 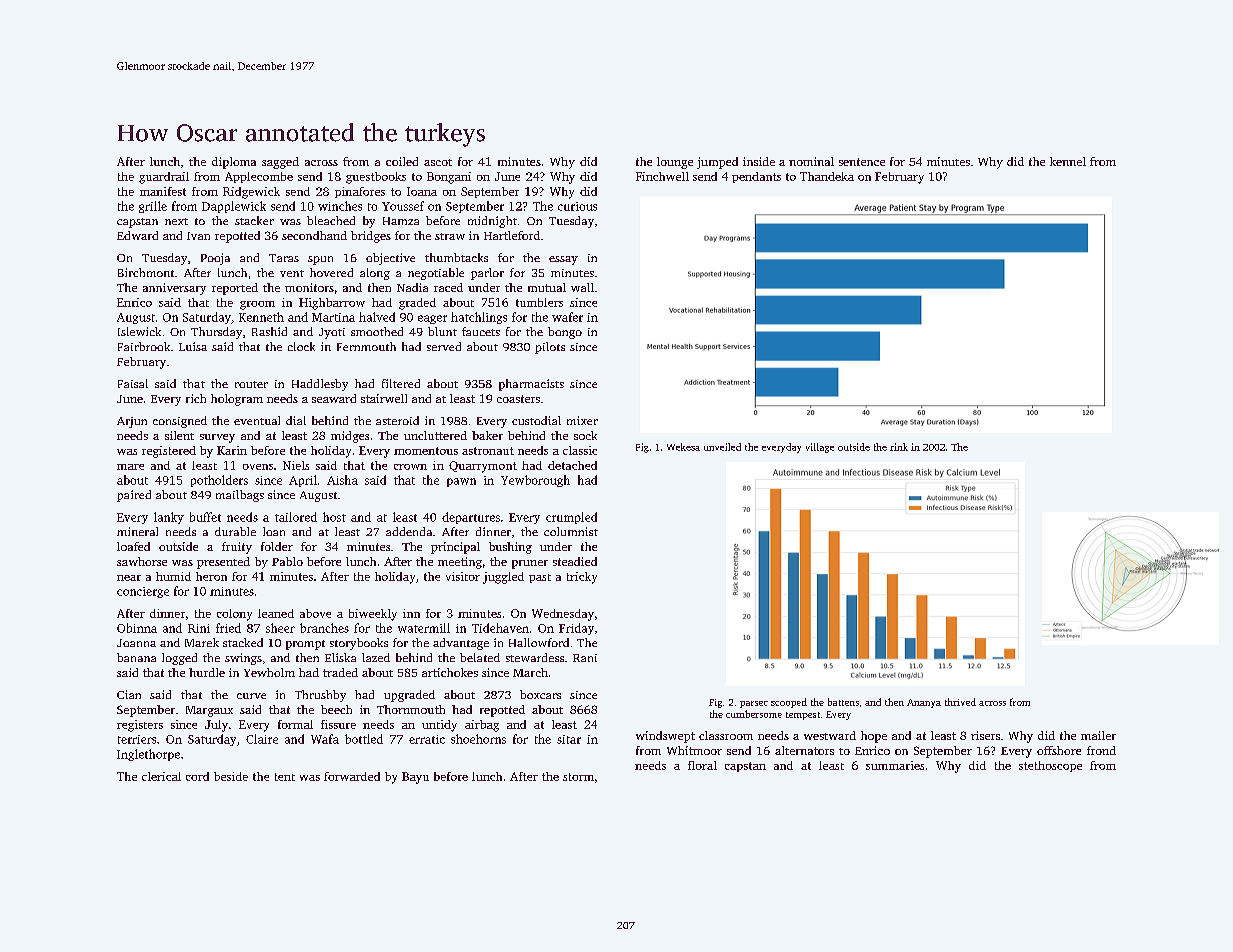 What do you see at coordinates (582, 578) in the screenshot?
I see `tricky` at bounding box center [582, 578].
